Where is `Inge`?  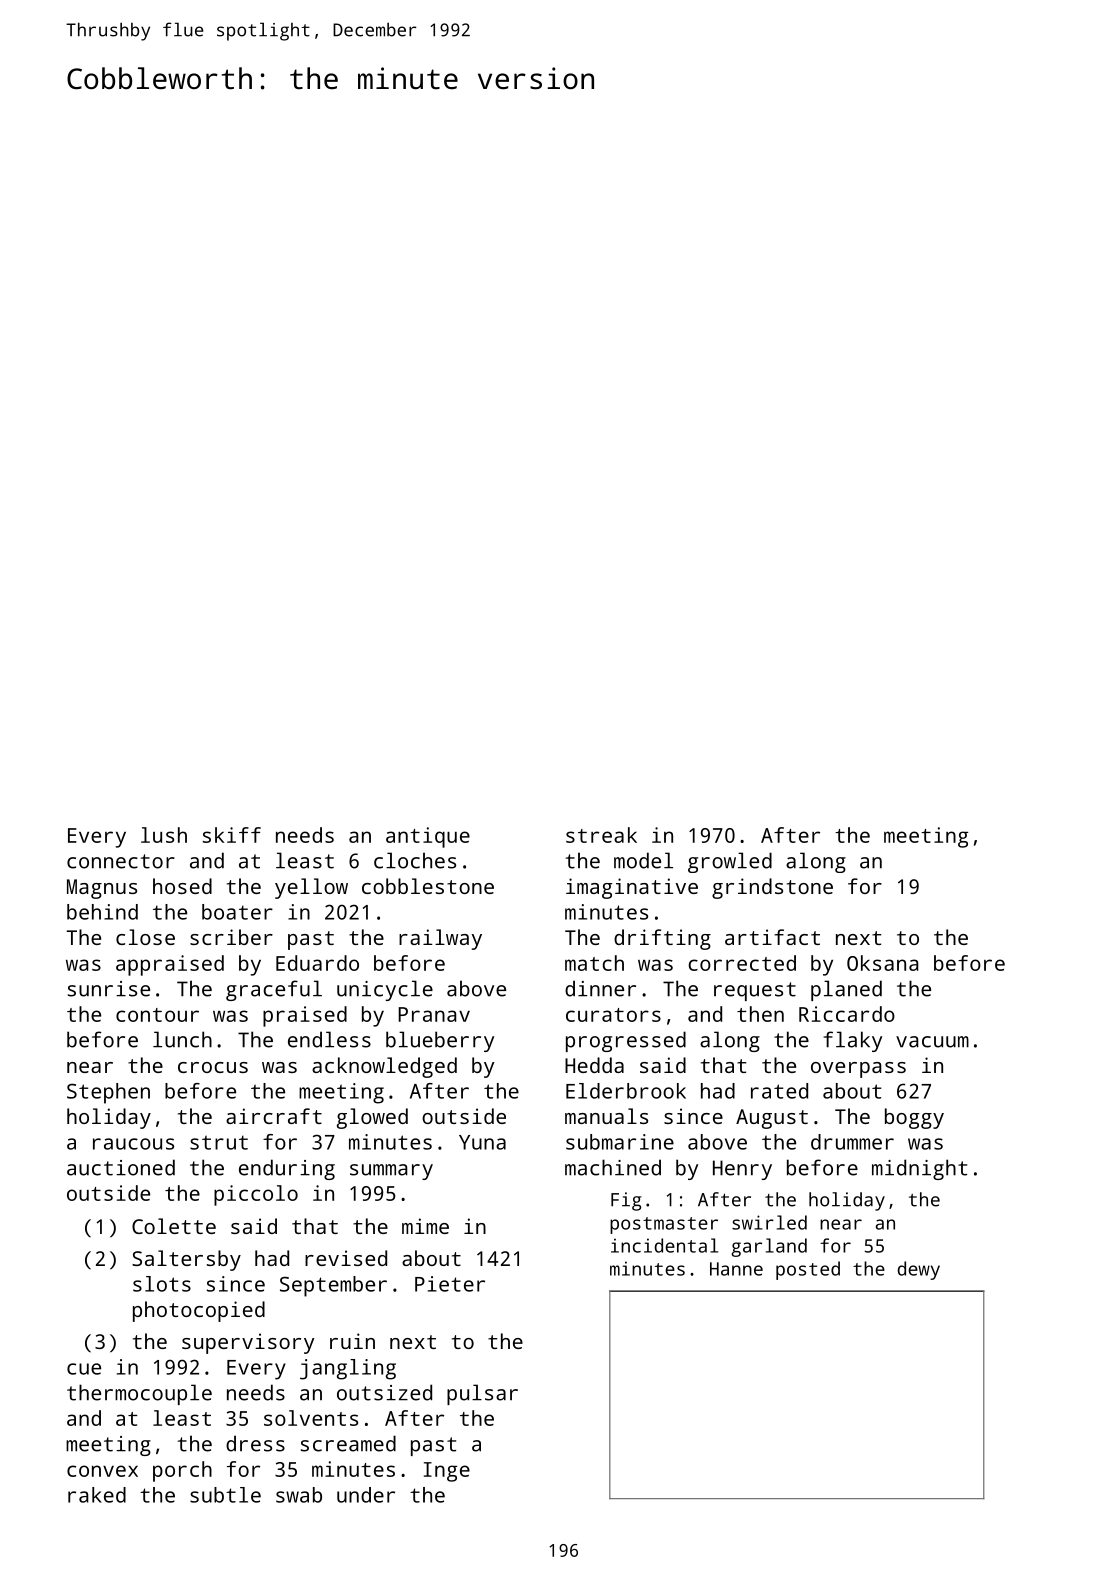 Inge is located at coordinates (447, 1472).
